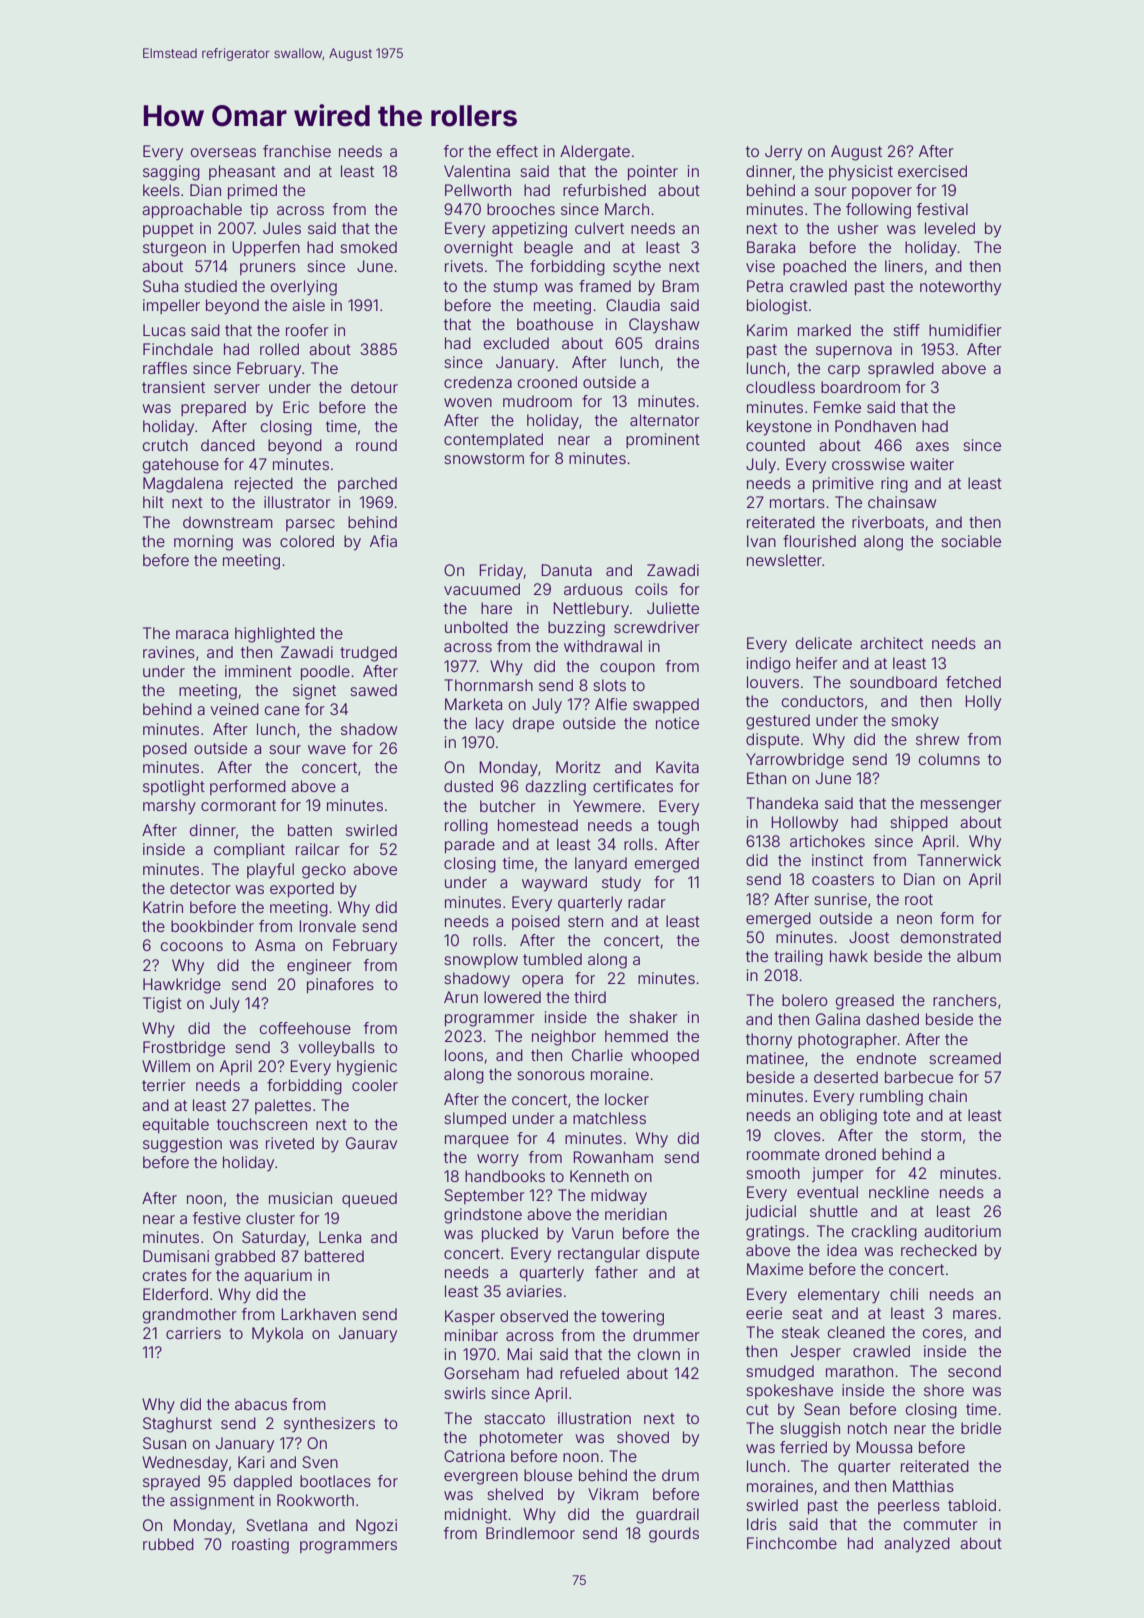  I want to click on stern, so click(585, 921).
